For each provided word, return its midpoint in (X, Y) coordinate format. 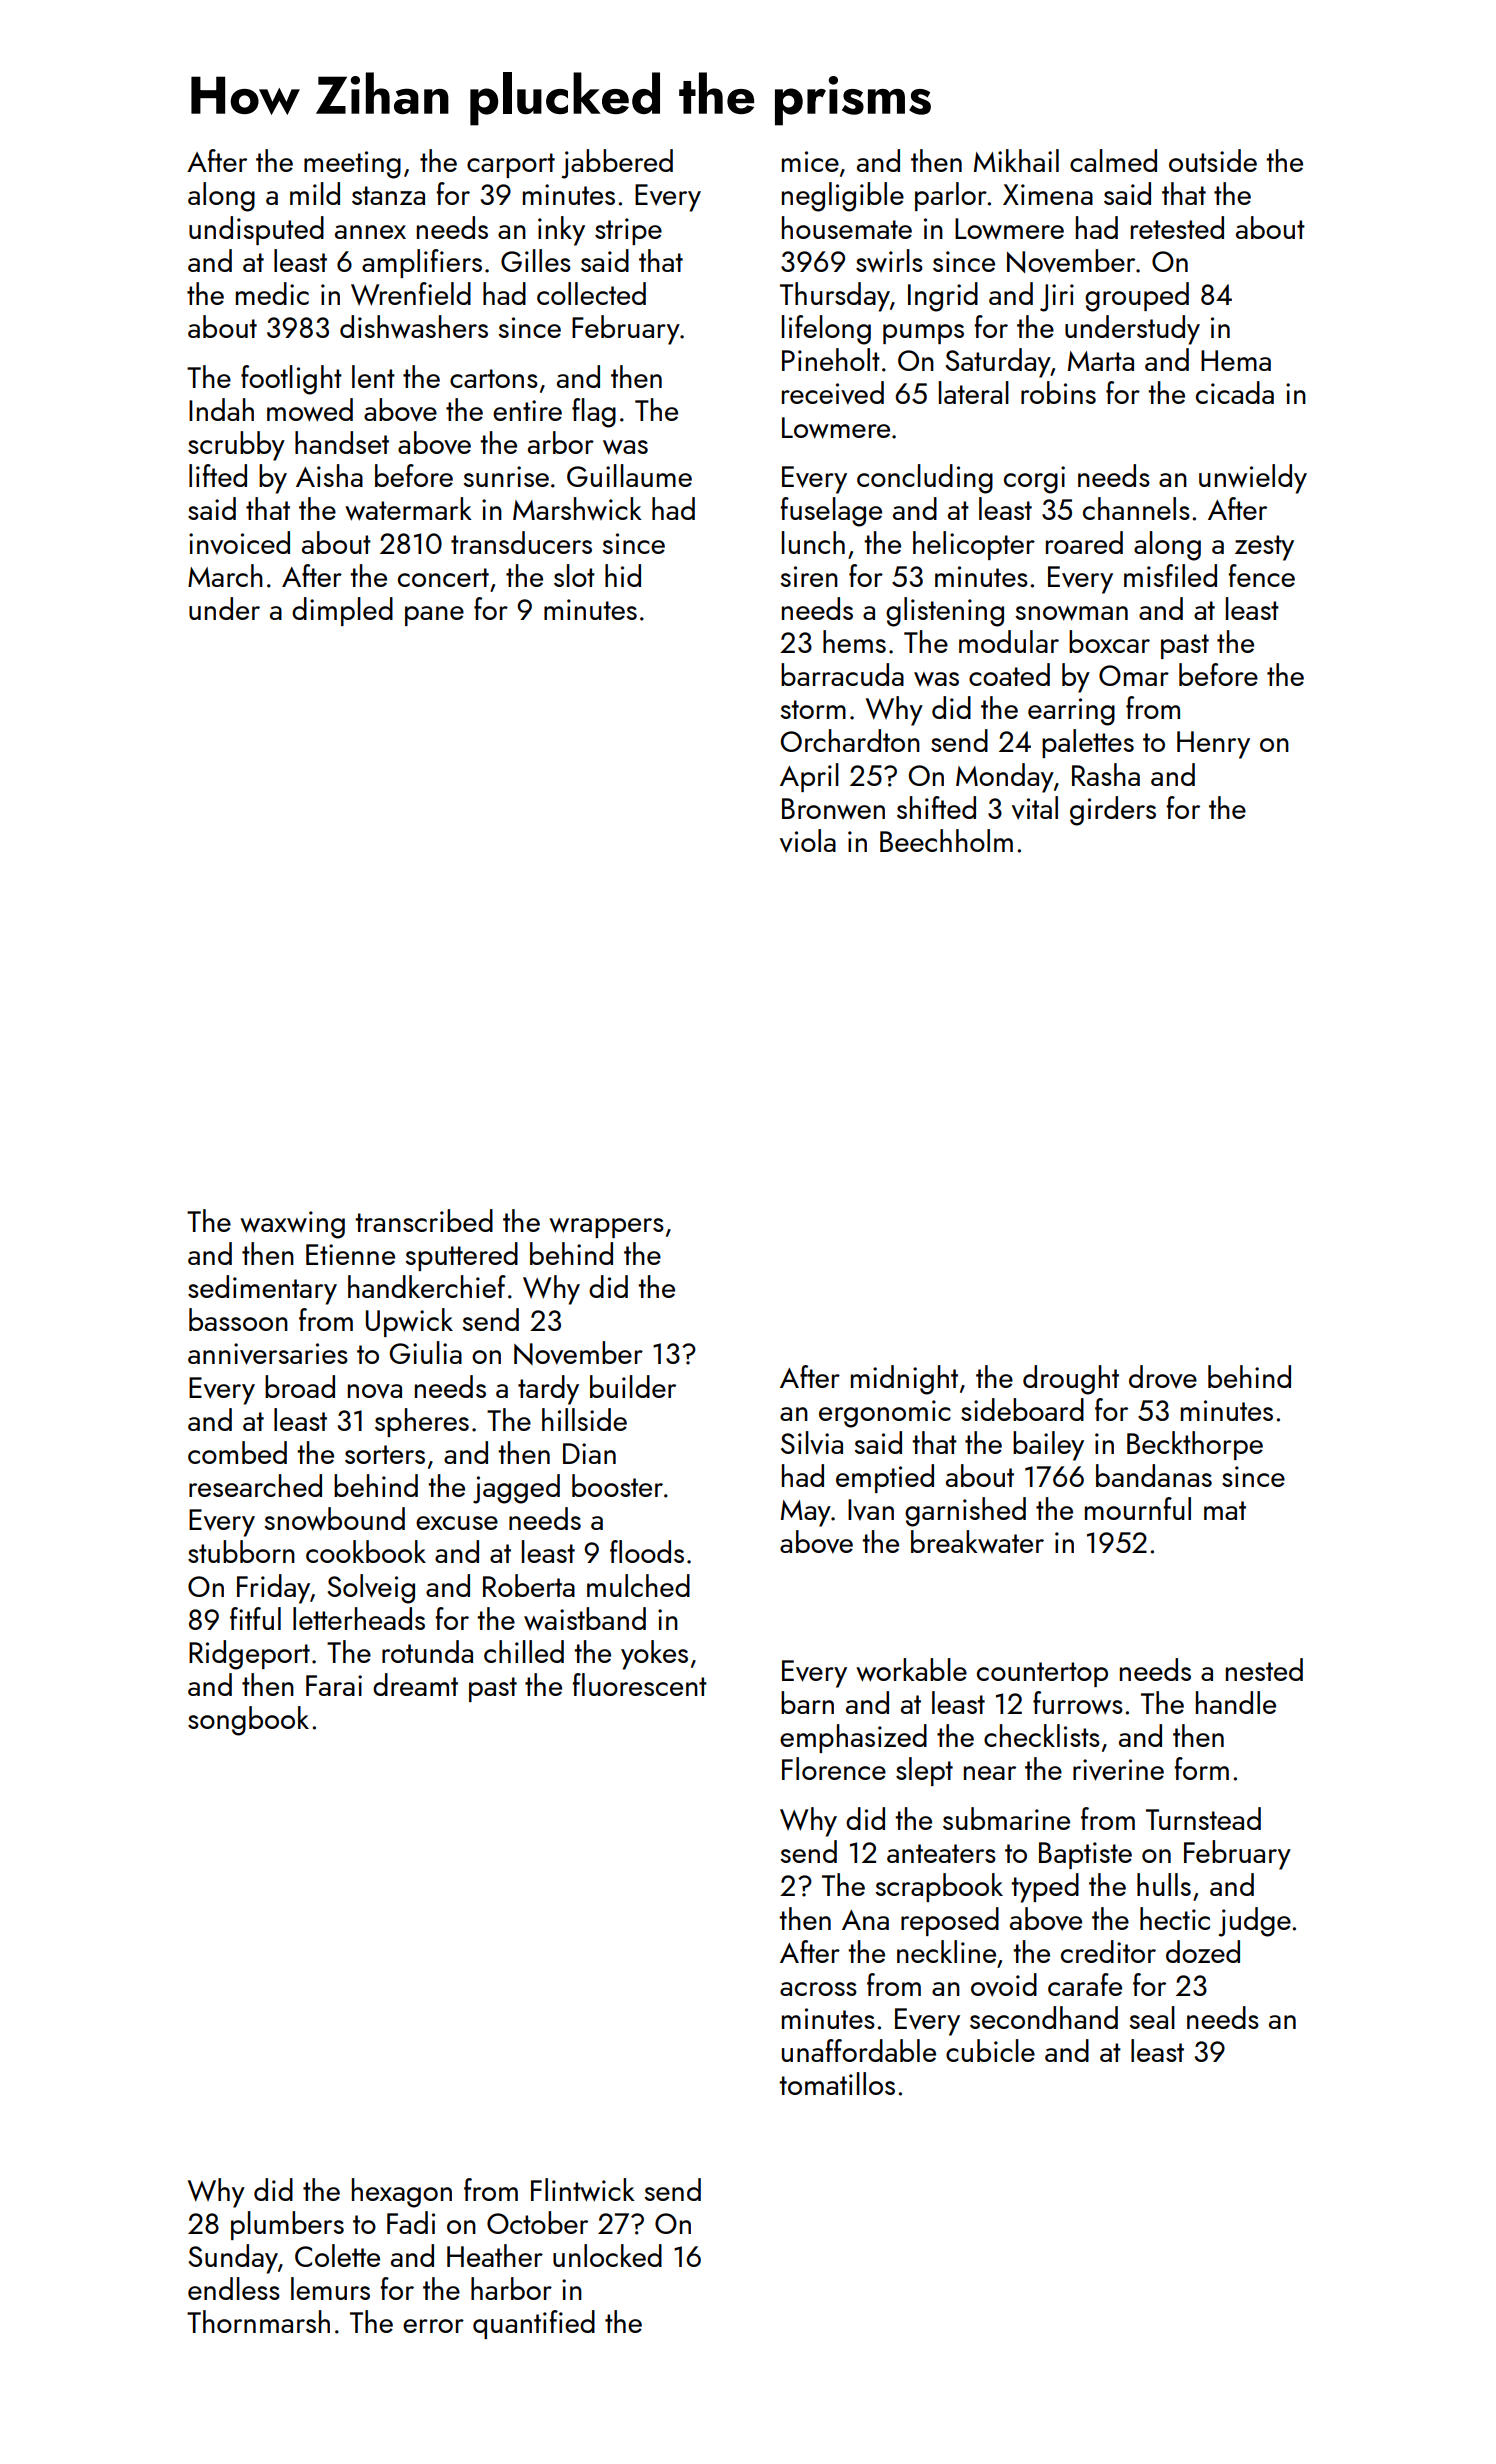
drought (1071, 1380)
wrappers (606, 1228)
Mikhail (1016, 160)
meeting (352, 165)
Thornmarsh (258, 2321)
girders (1113, 811)
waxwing (292, 1225)
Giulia (426, 1352)
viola (808, 841)
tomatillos (837, 2083)
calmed (1113, 160)
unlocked (607, 2255)
